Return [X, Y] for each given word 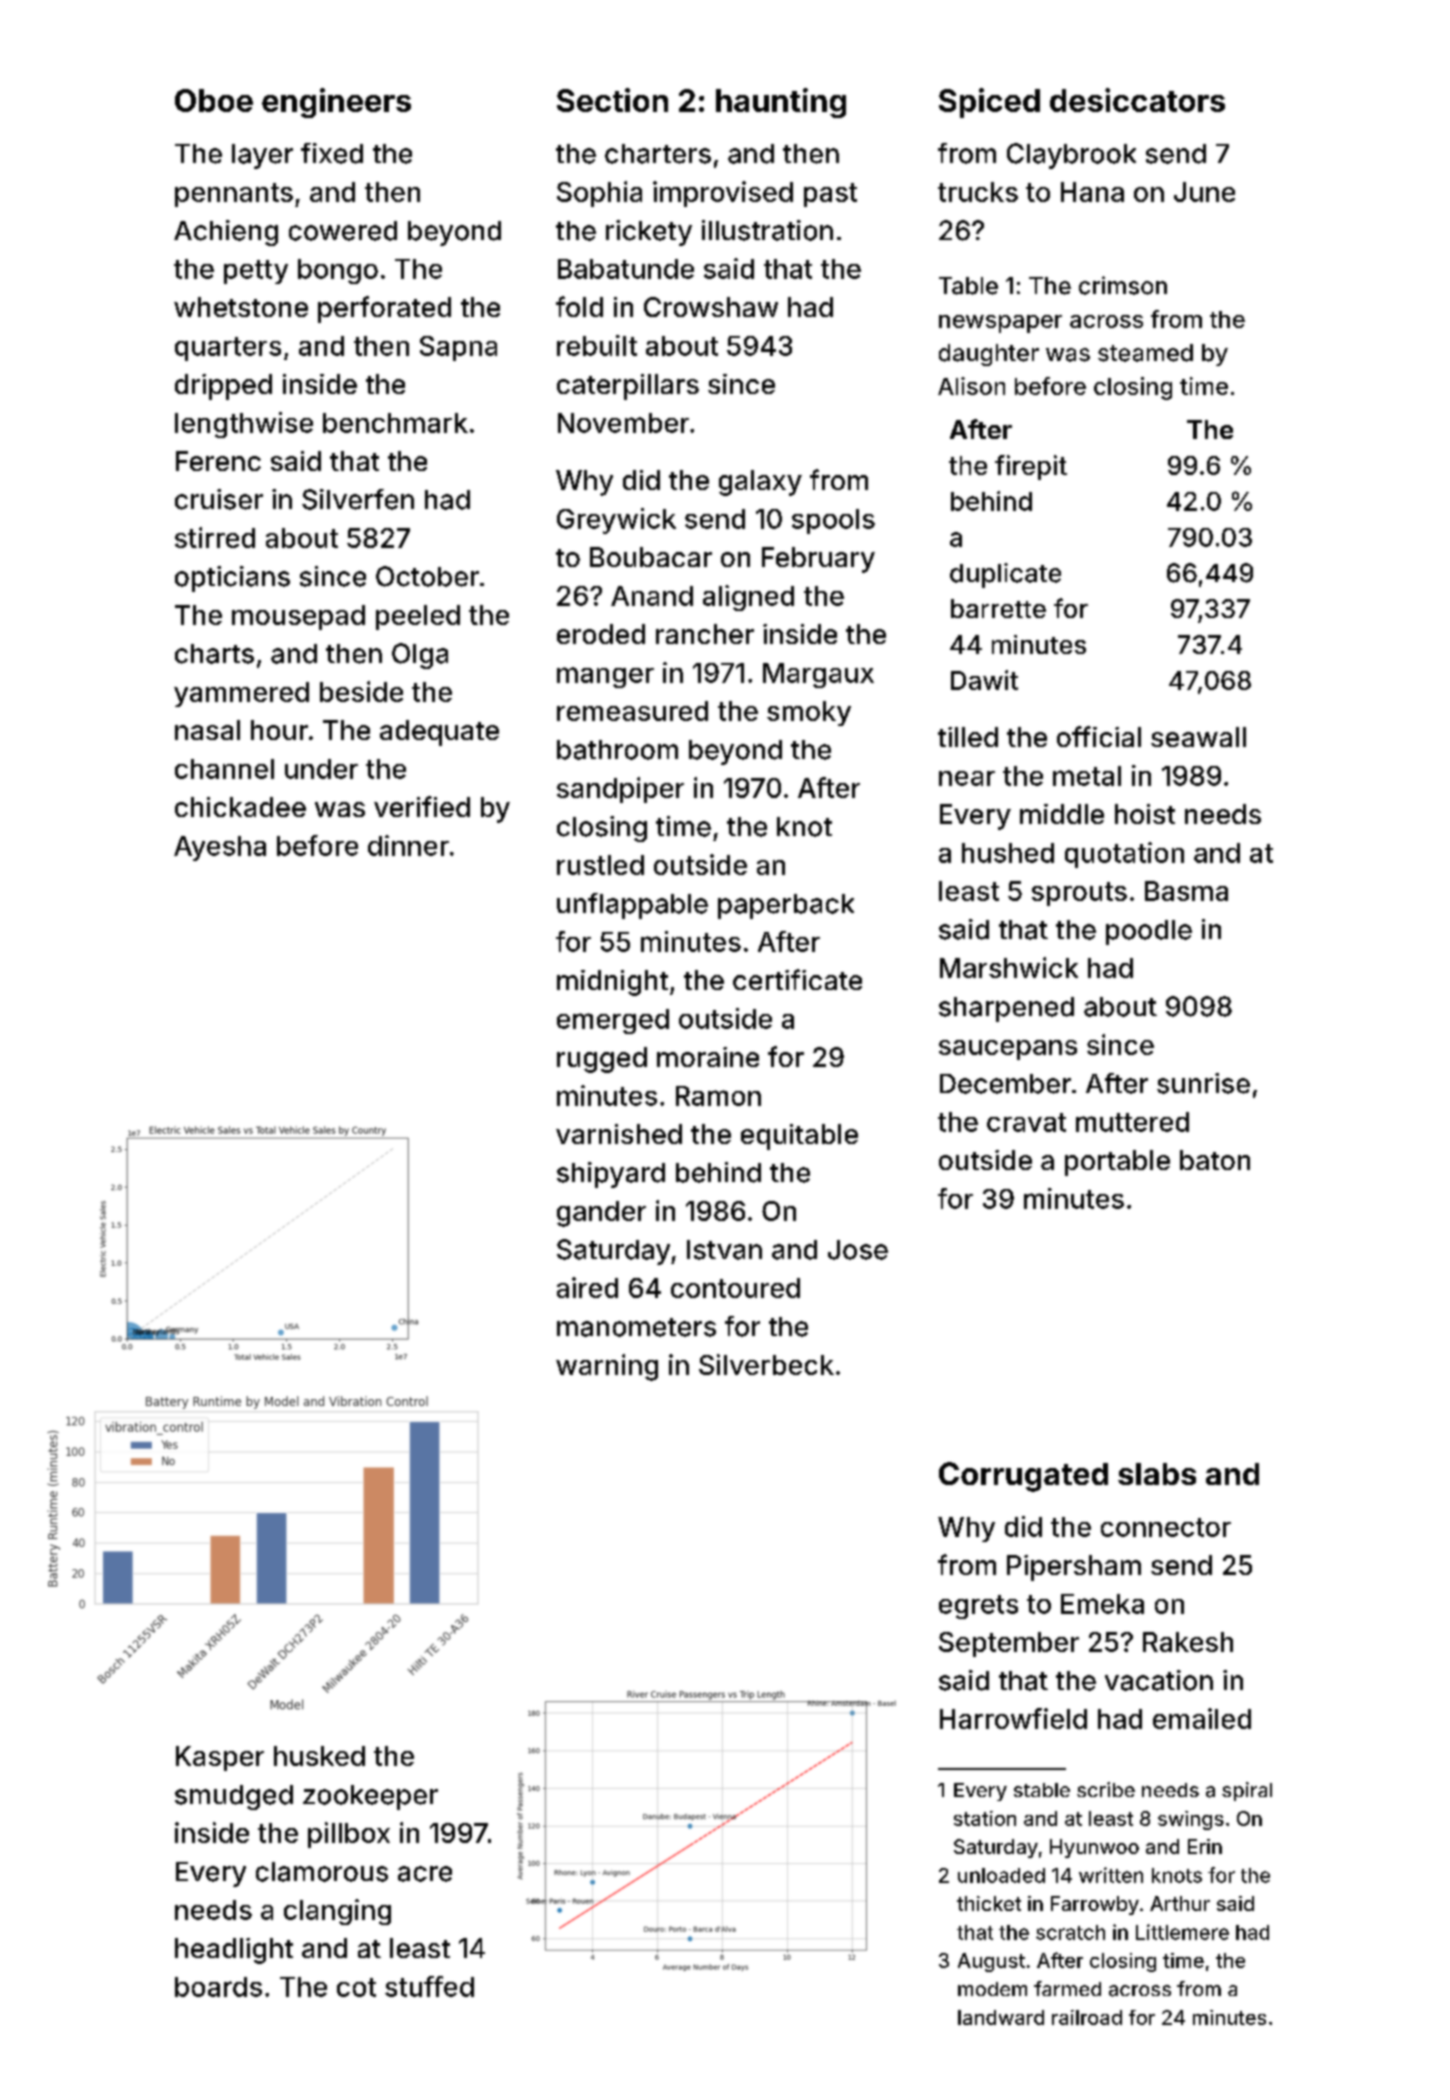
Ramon [718, 1096]
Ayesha [220, 848]
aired [587, 1287]
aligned [748, 598]
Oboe [214, 100]
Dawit [984, 680]
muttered [1132, 1122]
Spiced [989, 103]
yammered [241, 694]
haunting [781, 103]
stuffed [429, 1986]
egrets [978, 1607]
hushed [1008, 853]
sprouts [1079, 894]
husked [319, 1756]
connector [1166, 1527]
